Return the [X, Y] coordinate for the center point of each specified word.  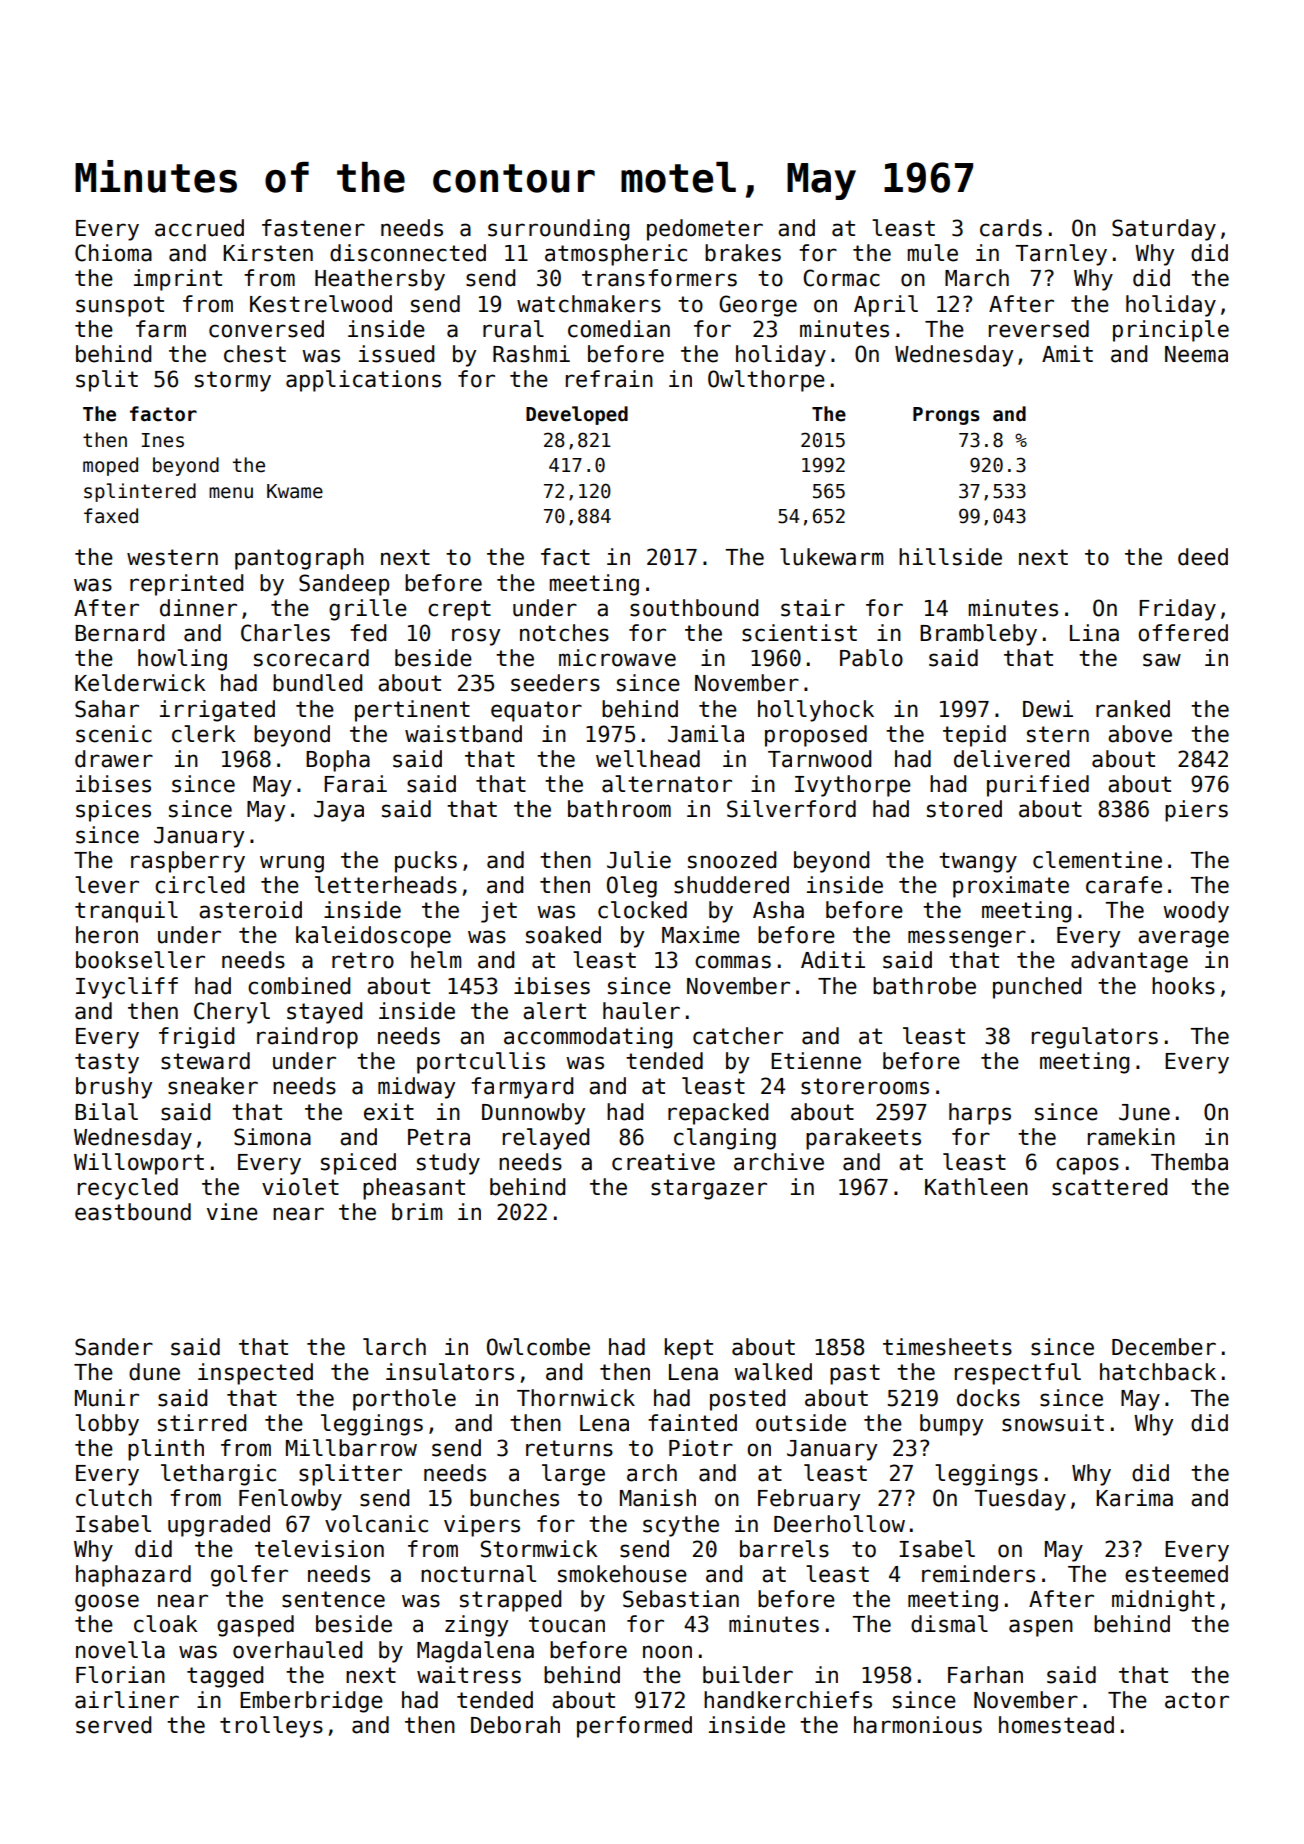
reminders [978, 1574]
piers [1196, 811]
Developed [577, 415]
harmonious [918, 1725]
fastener [313, 228]
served [113, 1725]
